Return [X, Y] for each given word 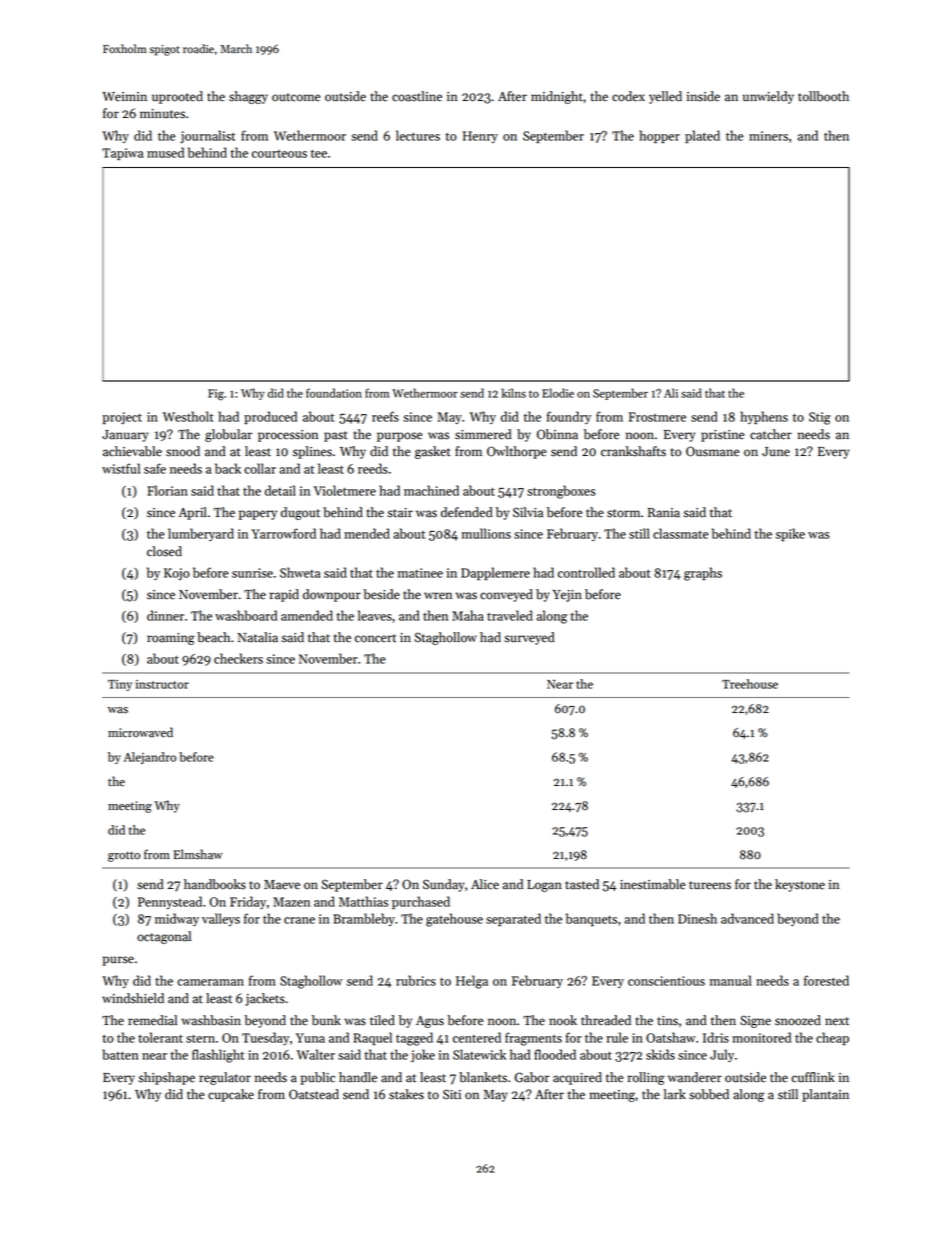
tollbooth [823, 96]
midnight [557, 97]
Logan [544, 886]
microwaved [140, 732]
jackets [265, 999]
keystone [800, 885]
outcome [296, 97]
